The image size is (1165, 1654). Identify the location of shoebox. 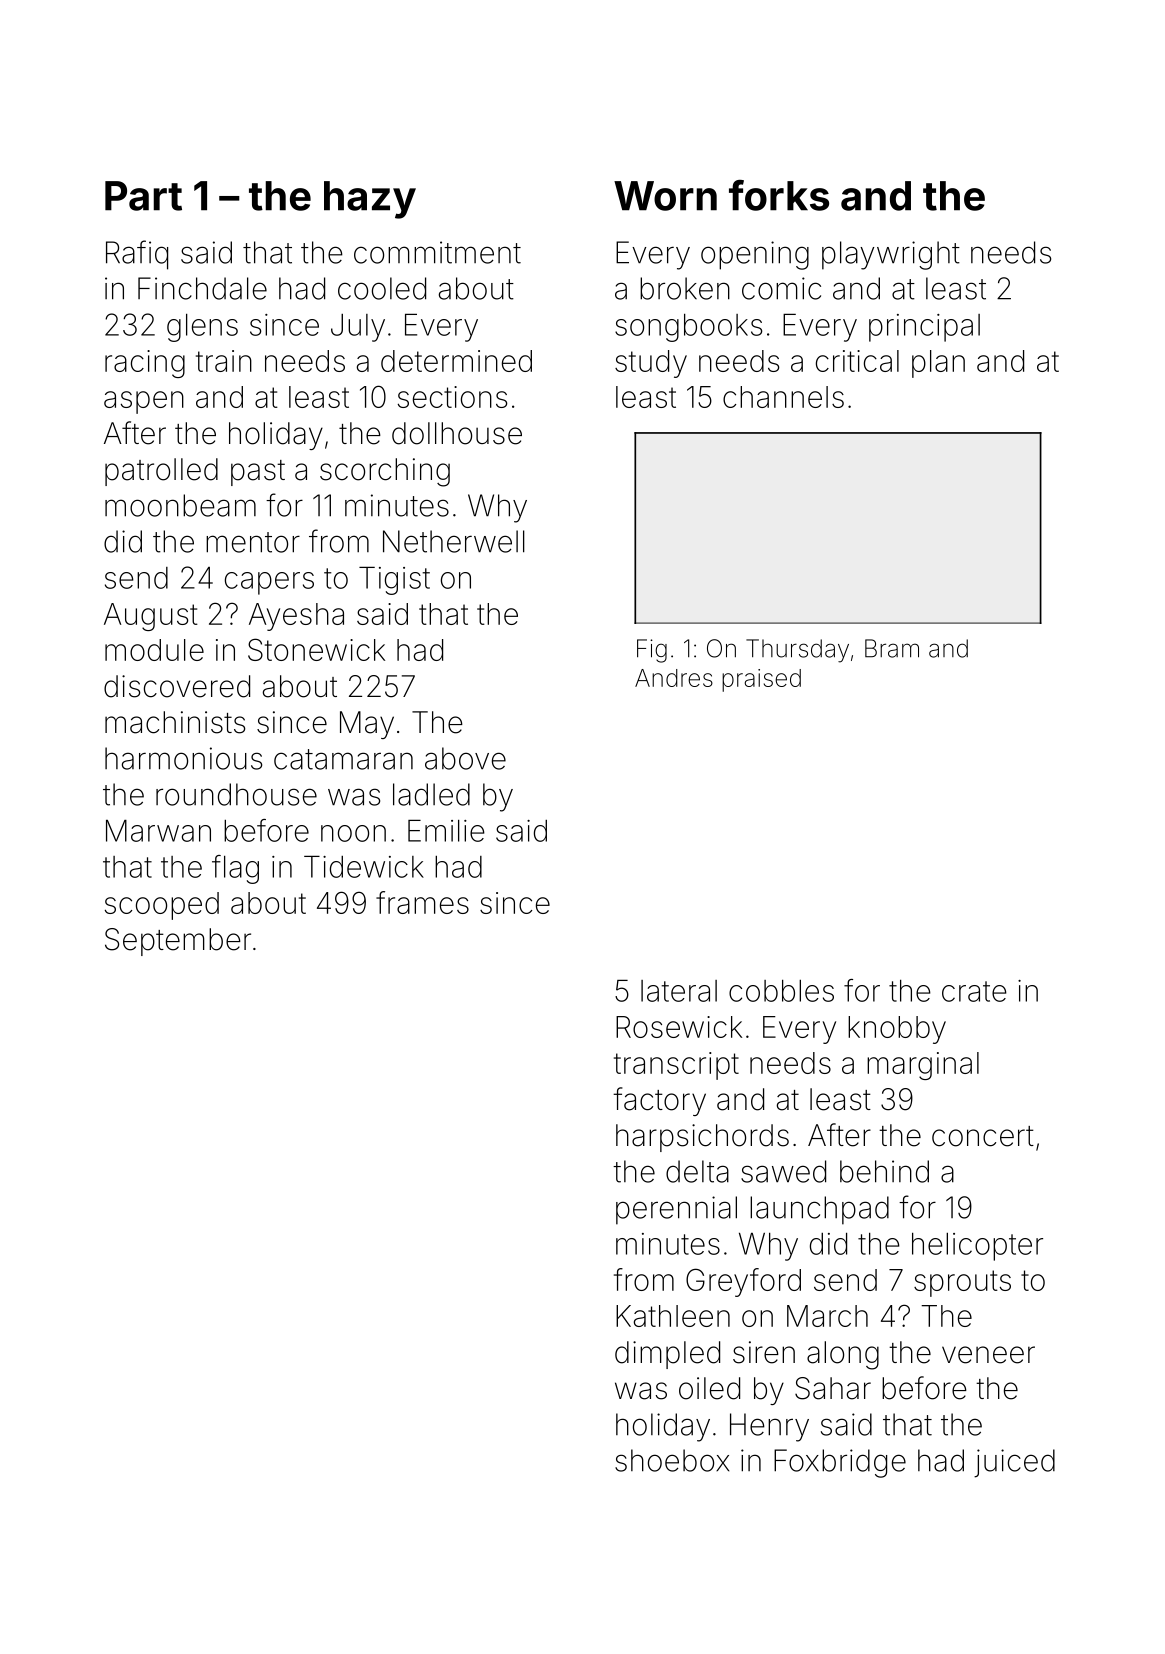
(672, 1460).
